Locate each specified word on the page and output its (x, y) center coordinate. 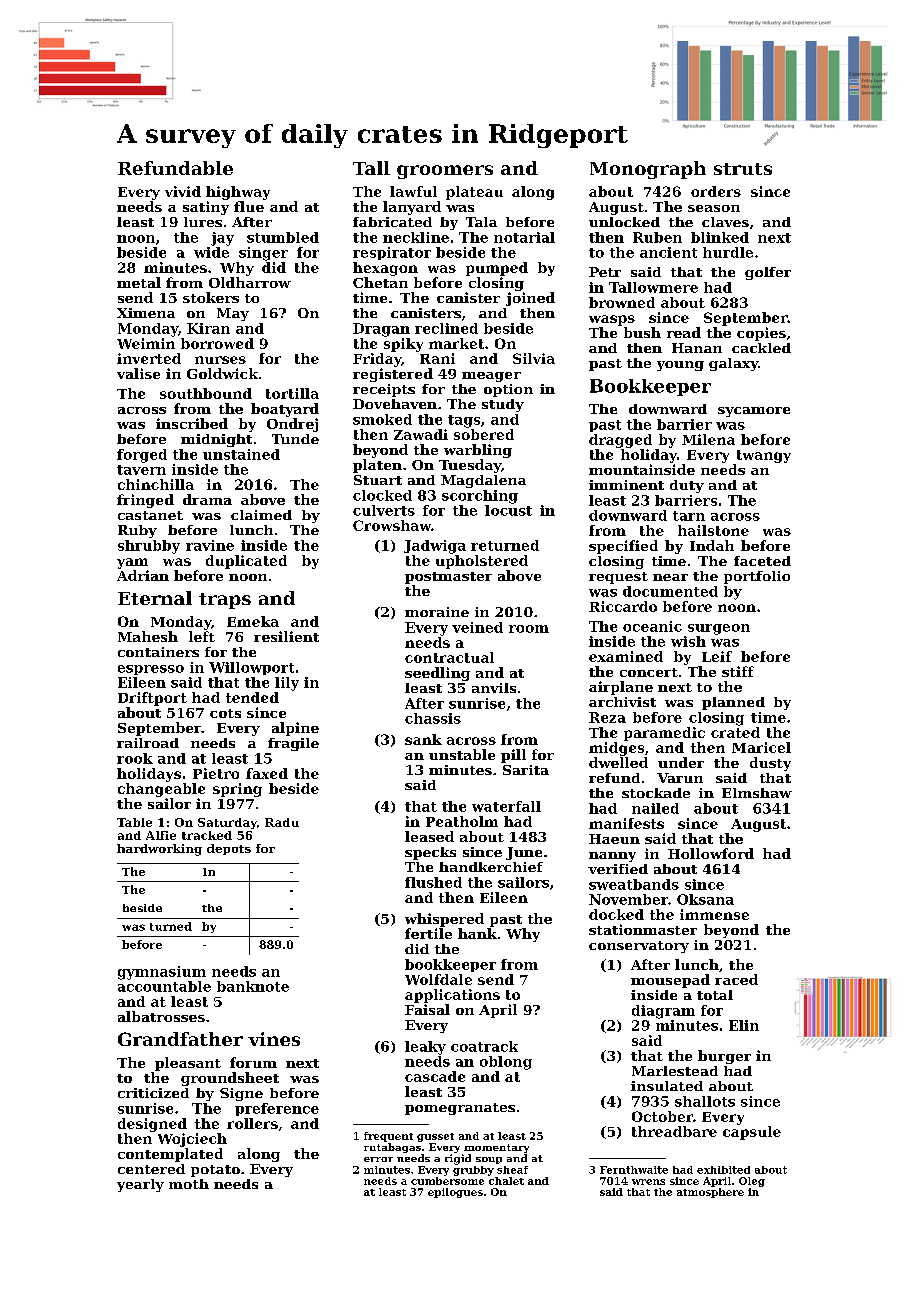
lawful (413, 191)
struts (743, 169)
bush (642, 332)
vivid (183, 191)
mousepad (670, 981)
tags (464, 421)
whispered (444, 920)
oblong (506, 1063)
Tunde (295, 439)
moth (189, 1184)
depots (229, 849)
